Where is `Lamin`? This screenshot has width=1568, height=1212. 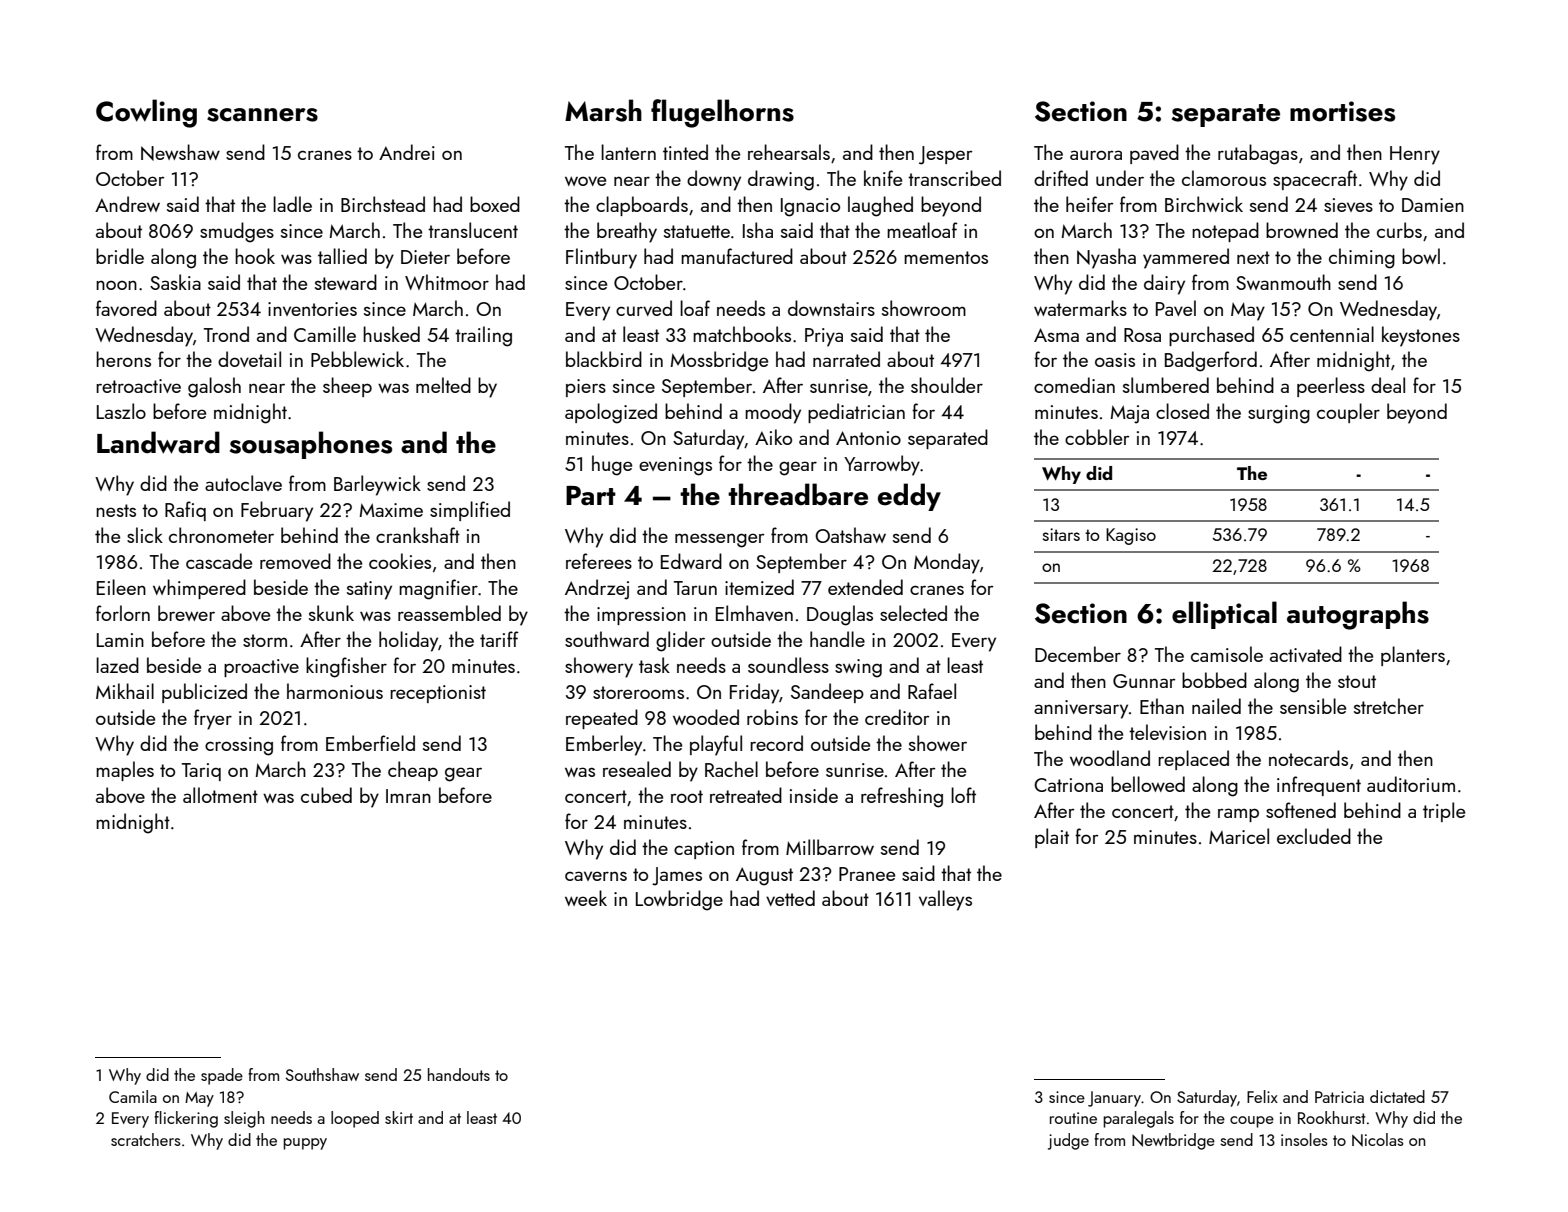 Lamin is located at coordinates (120, 640).
